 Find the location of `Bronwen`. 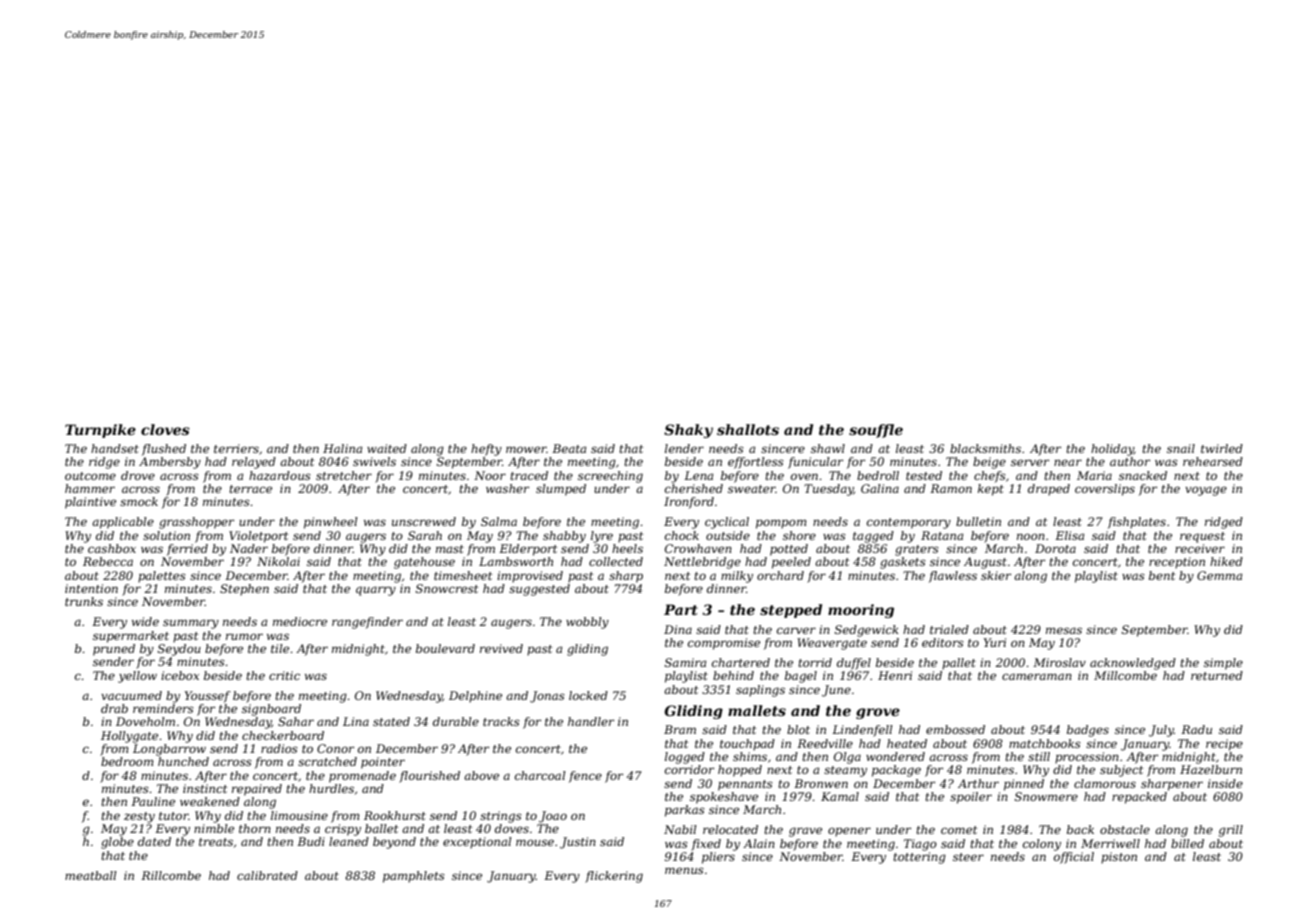

Bronwen is located at coordinates (821, 783).
